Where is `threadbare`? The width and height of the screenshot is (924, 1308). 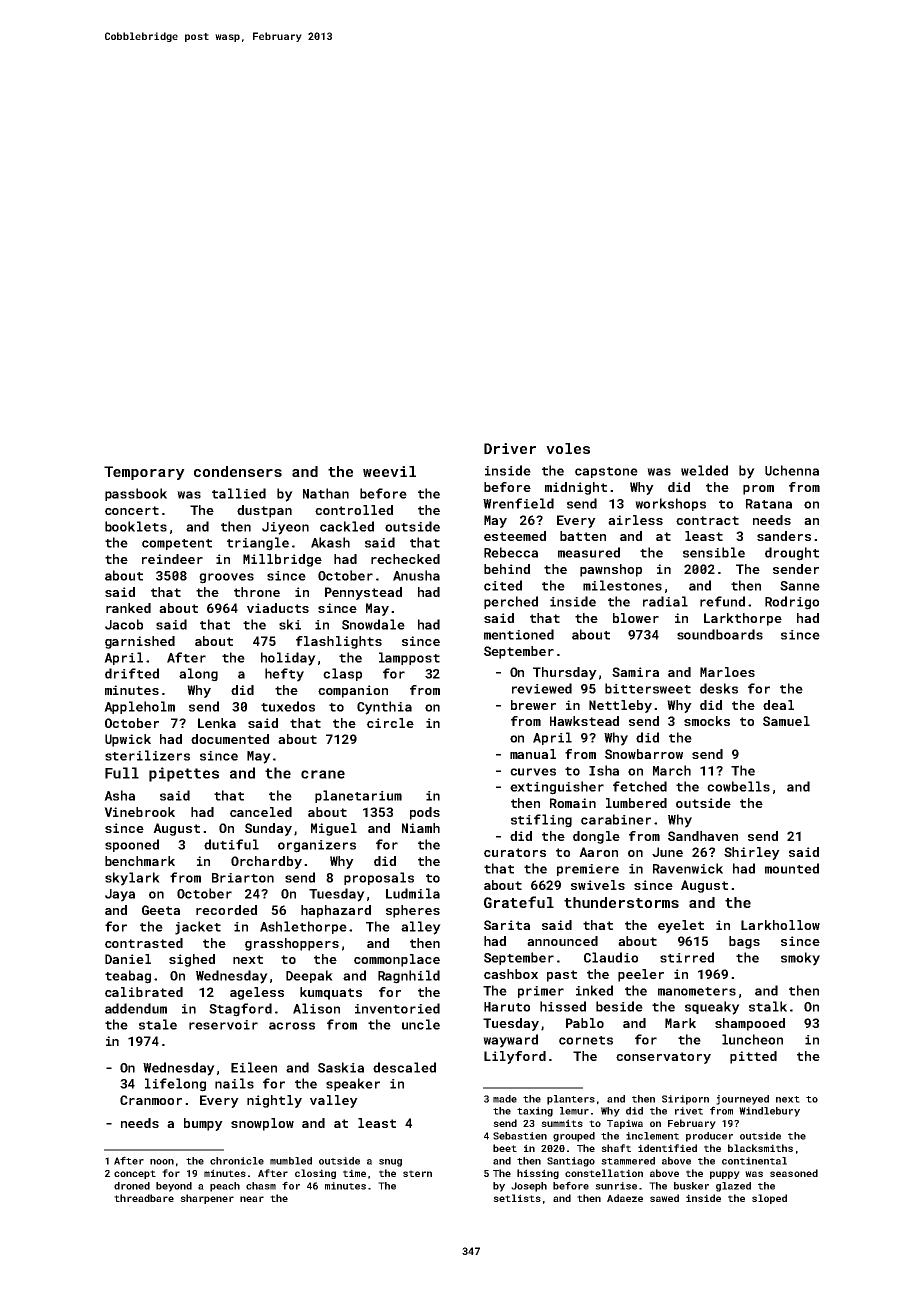
threadbare is located at coordinates (144, 1198).
